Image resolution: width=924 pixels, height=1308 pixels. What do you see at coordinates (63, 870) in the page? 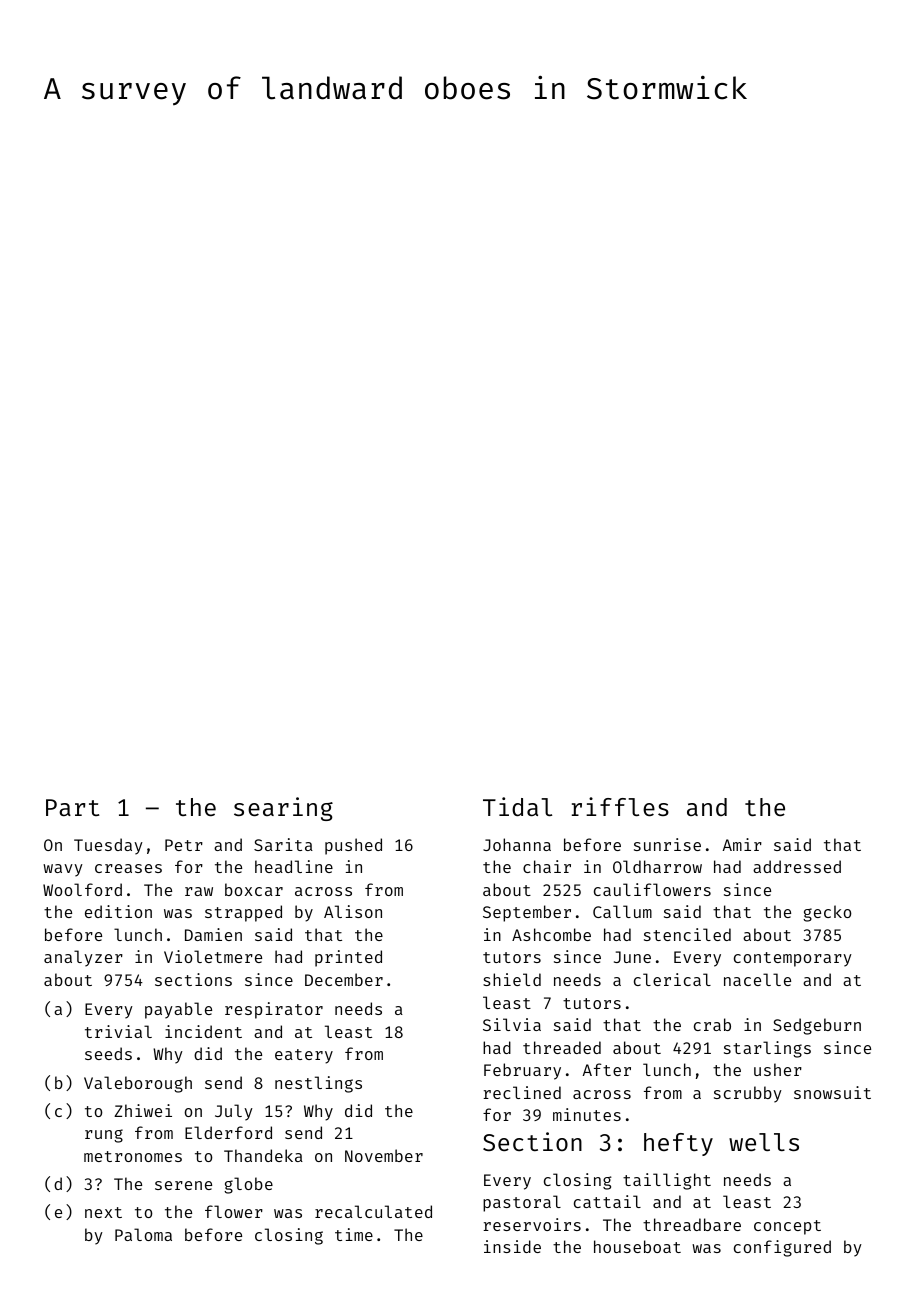
I see `wavy` at bounding box center [63, 870].
